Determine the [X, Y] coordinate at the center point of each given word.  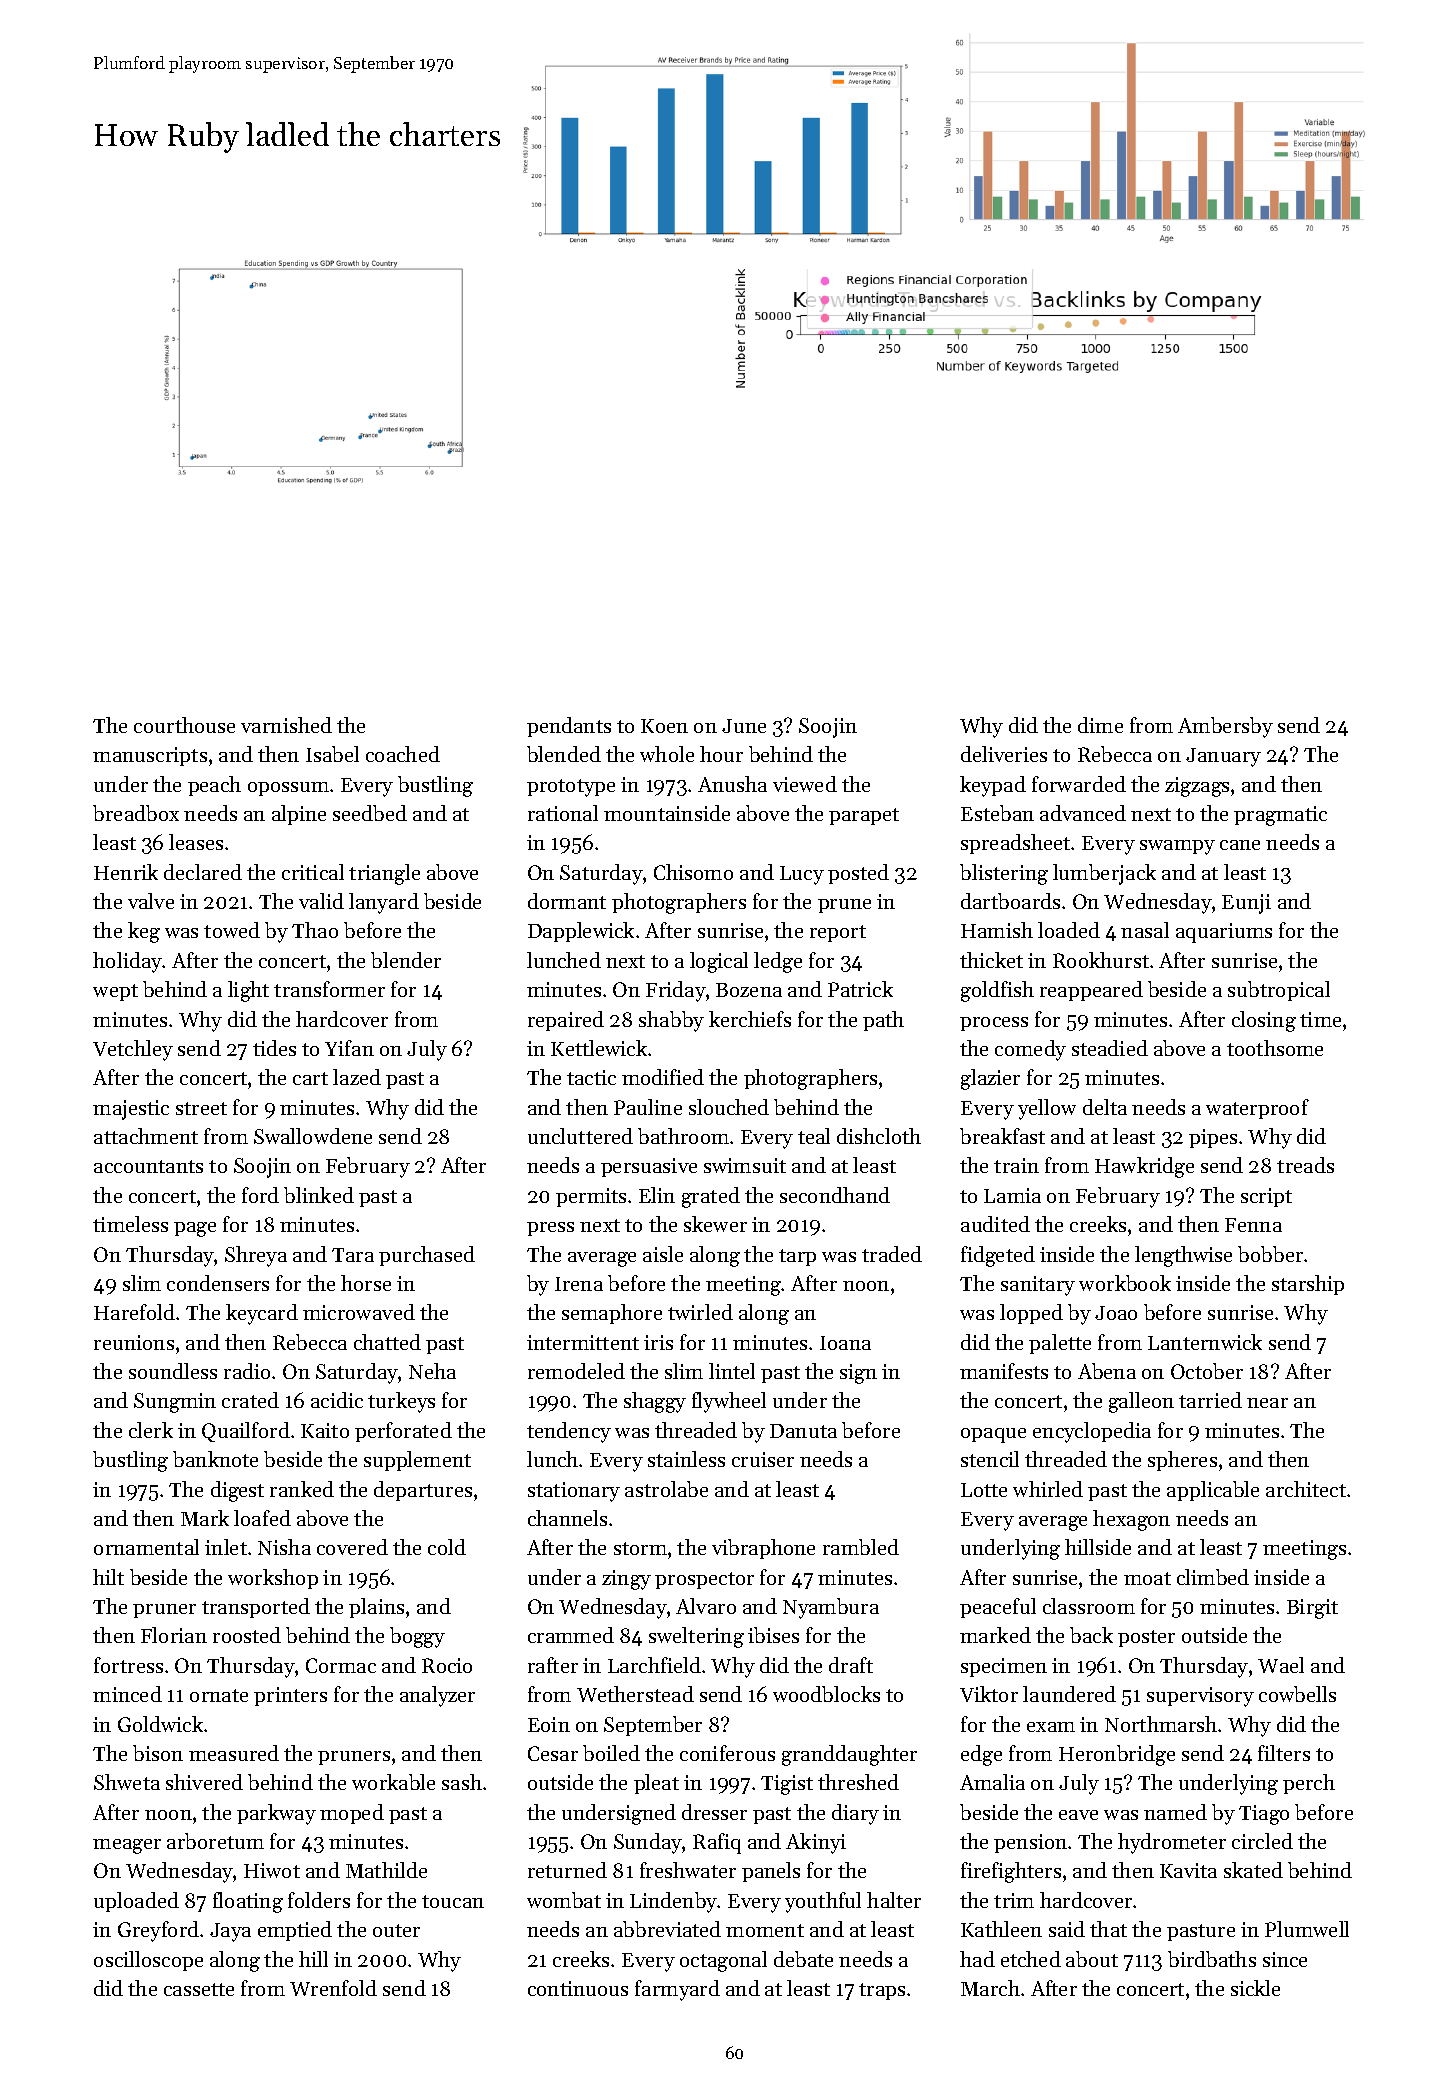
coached [403, 754]
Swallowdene [313, 1136]
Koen [664, 726]
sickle [1255, 1988]
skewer [715, 1224]
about [1092, 1959]
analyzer [437, 1696]
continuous [578, 1988]
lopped [1031, 1314]
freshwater [688, 1870]
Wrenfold [333, 1988]
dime [1100, 725]
